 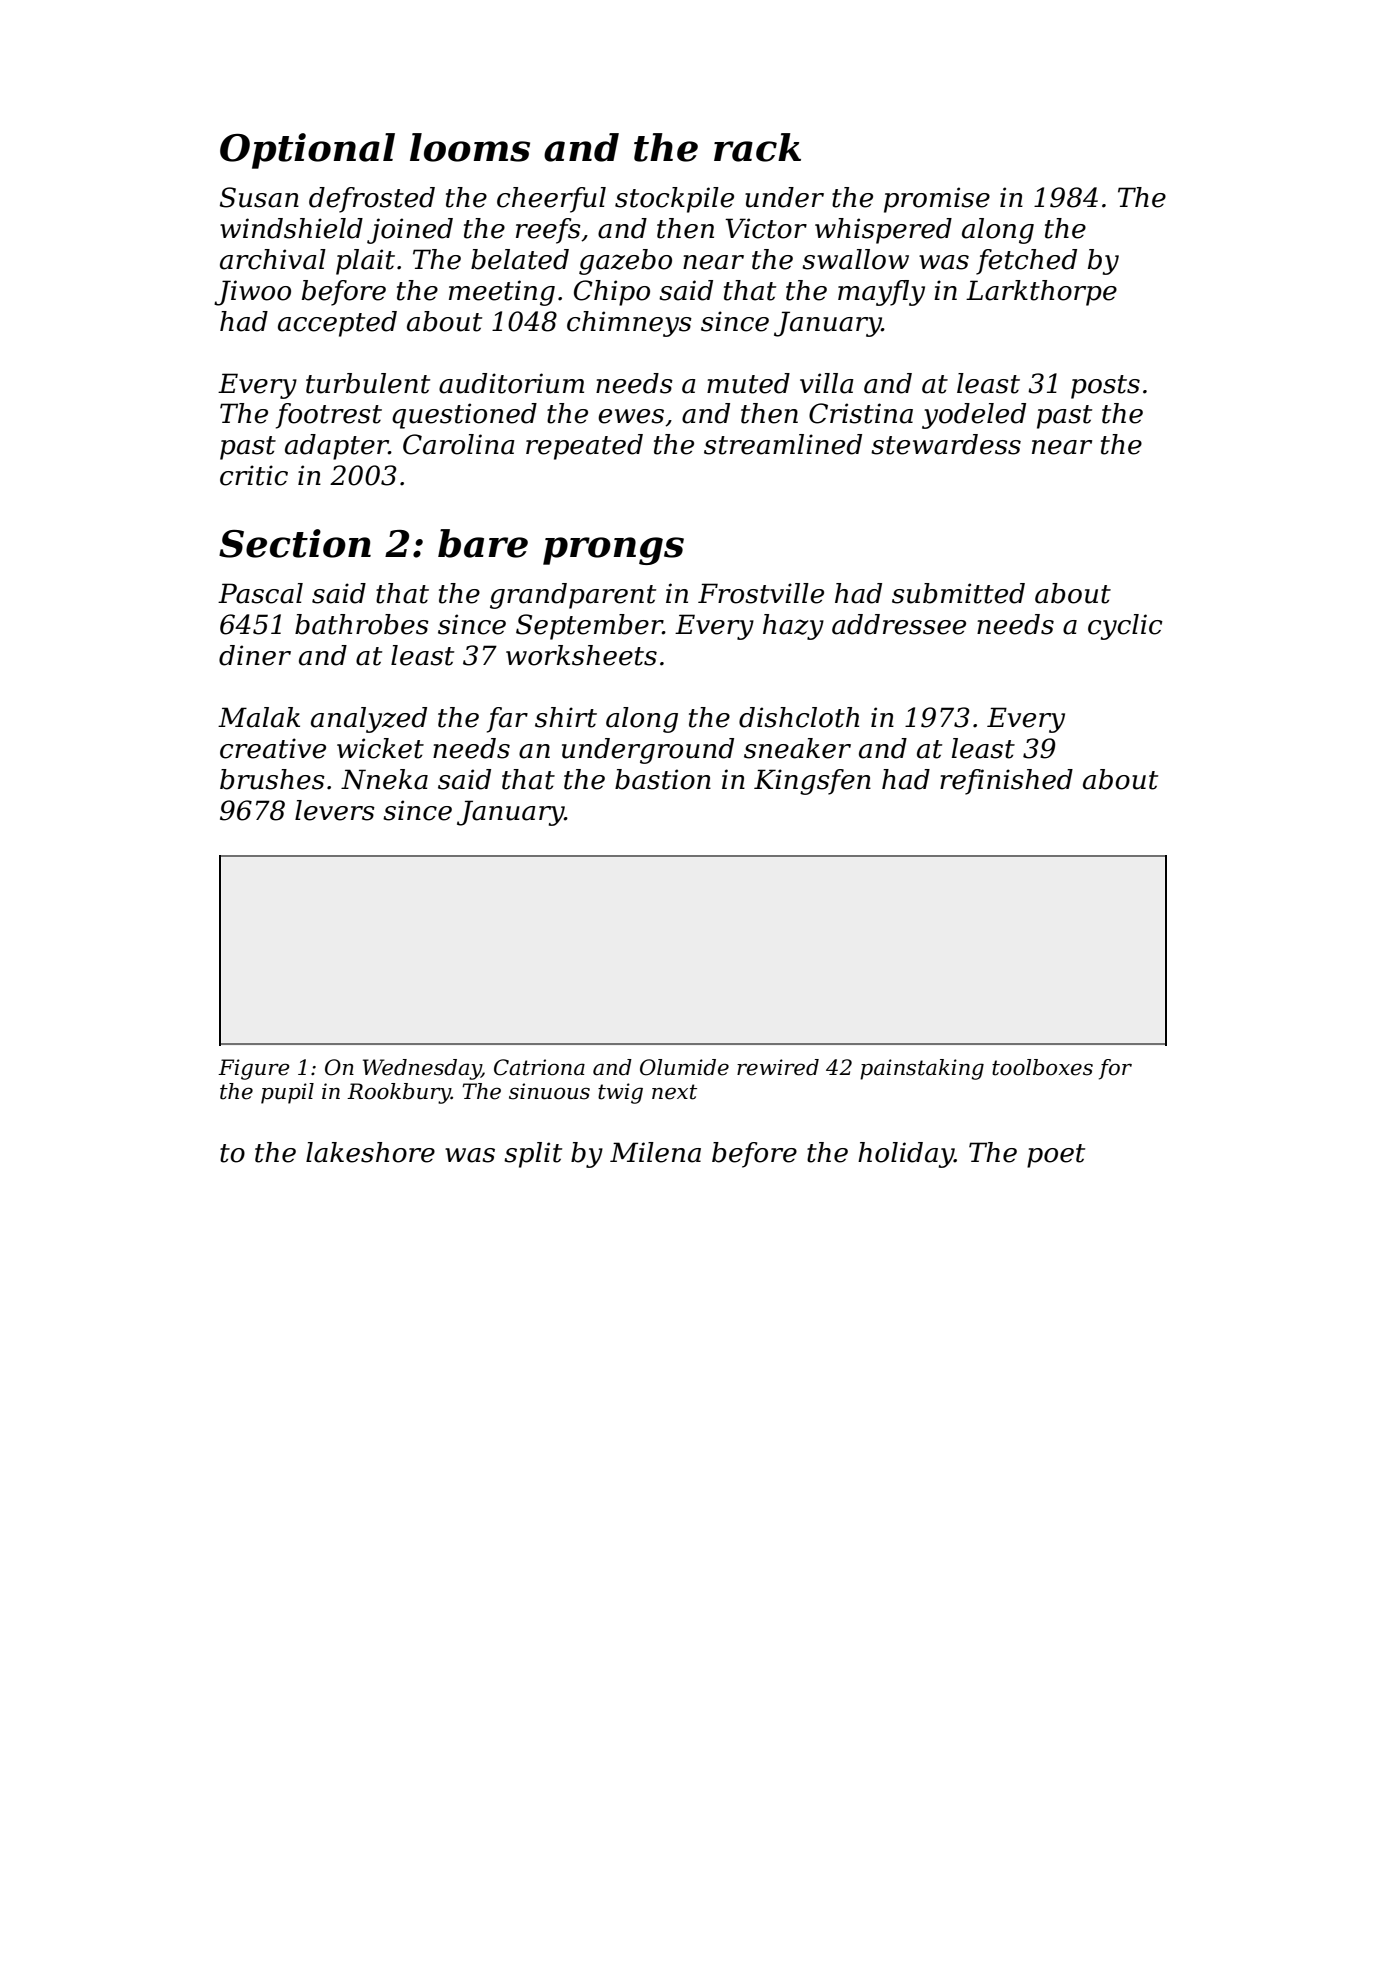 I want to click on promise, so click(x=937, y=200).
